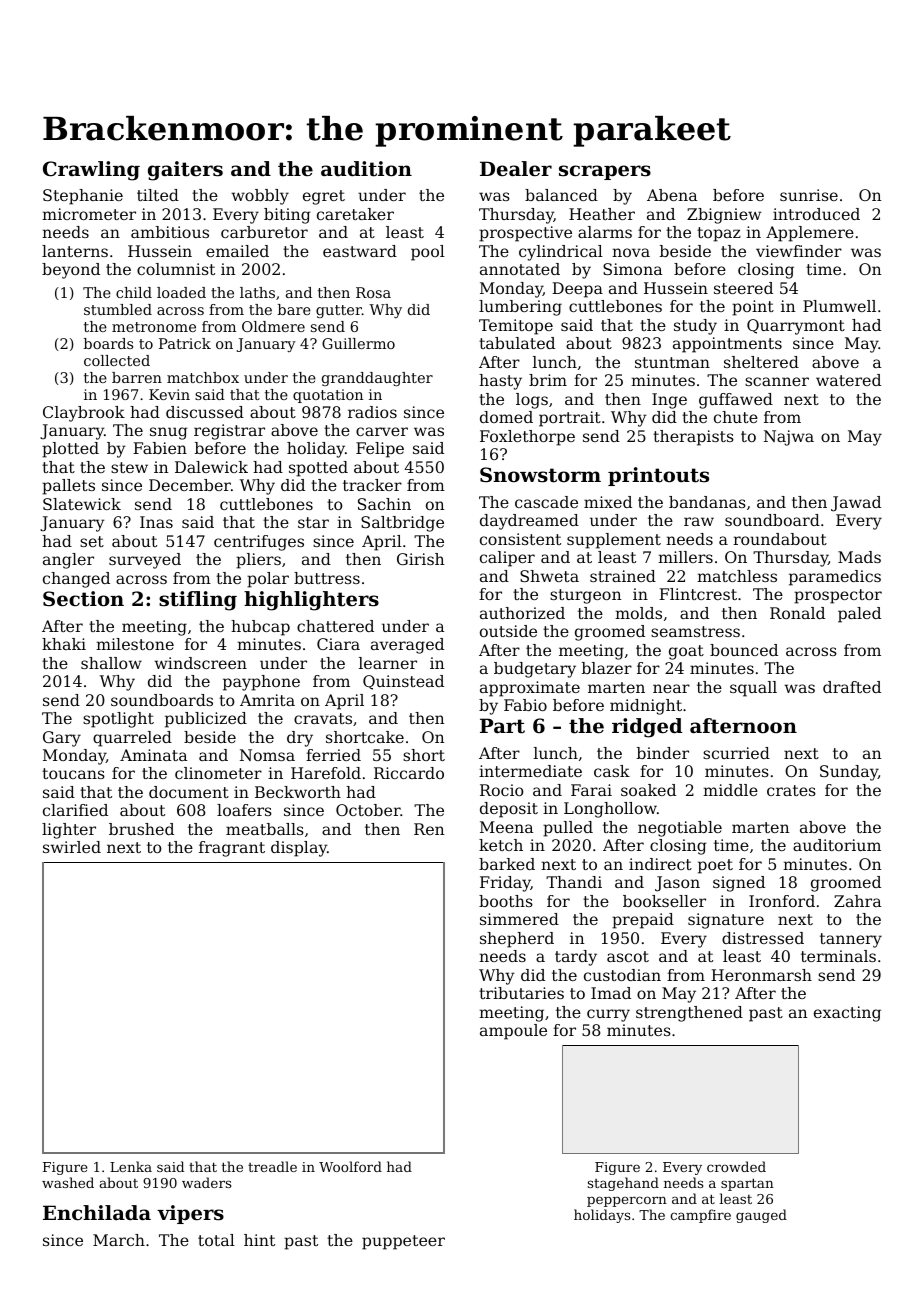 The width and height of the screenshot is (924, 1308). I want to click on Patrick, so click(185, 343).
